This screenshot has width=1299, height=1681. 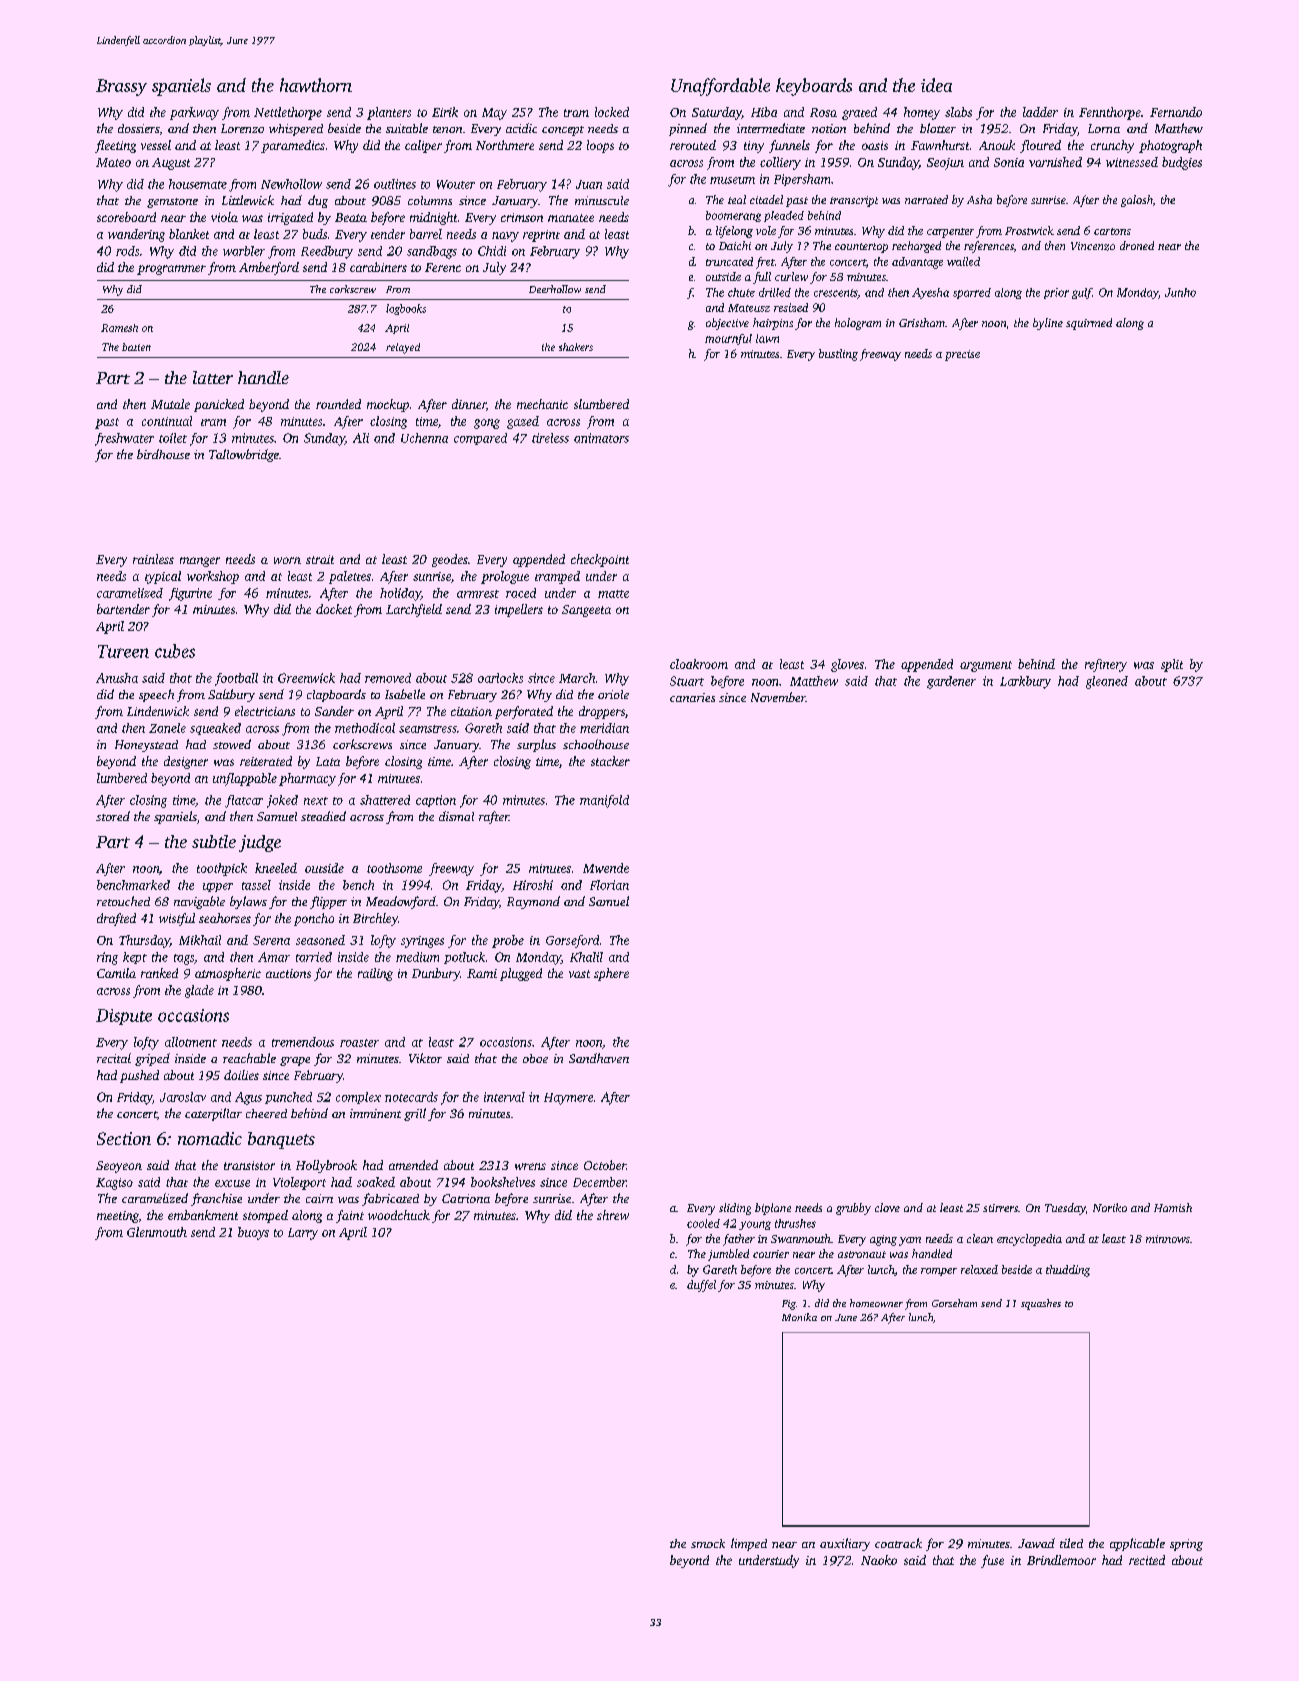 I want to click on planters, so click(x=389, y=113).
